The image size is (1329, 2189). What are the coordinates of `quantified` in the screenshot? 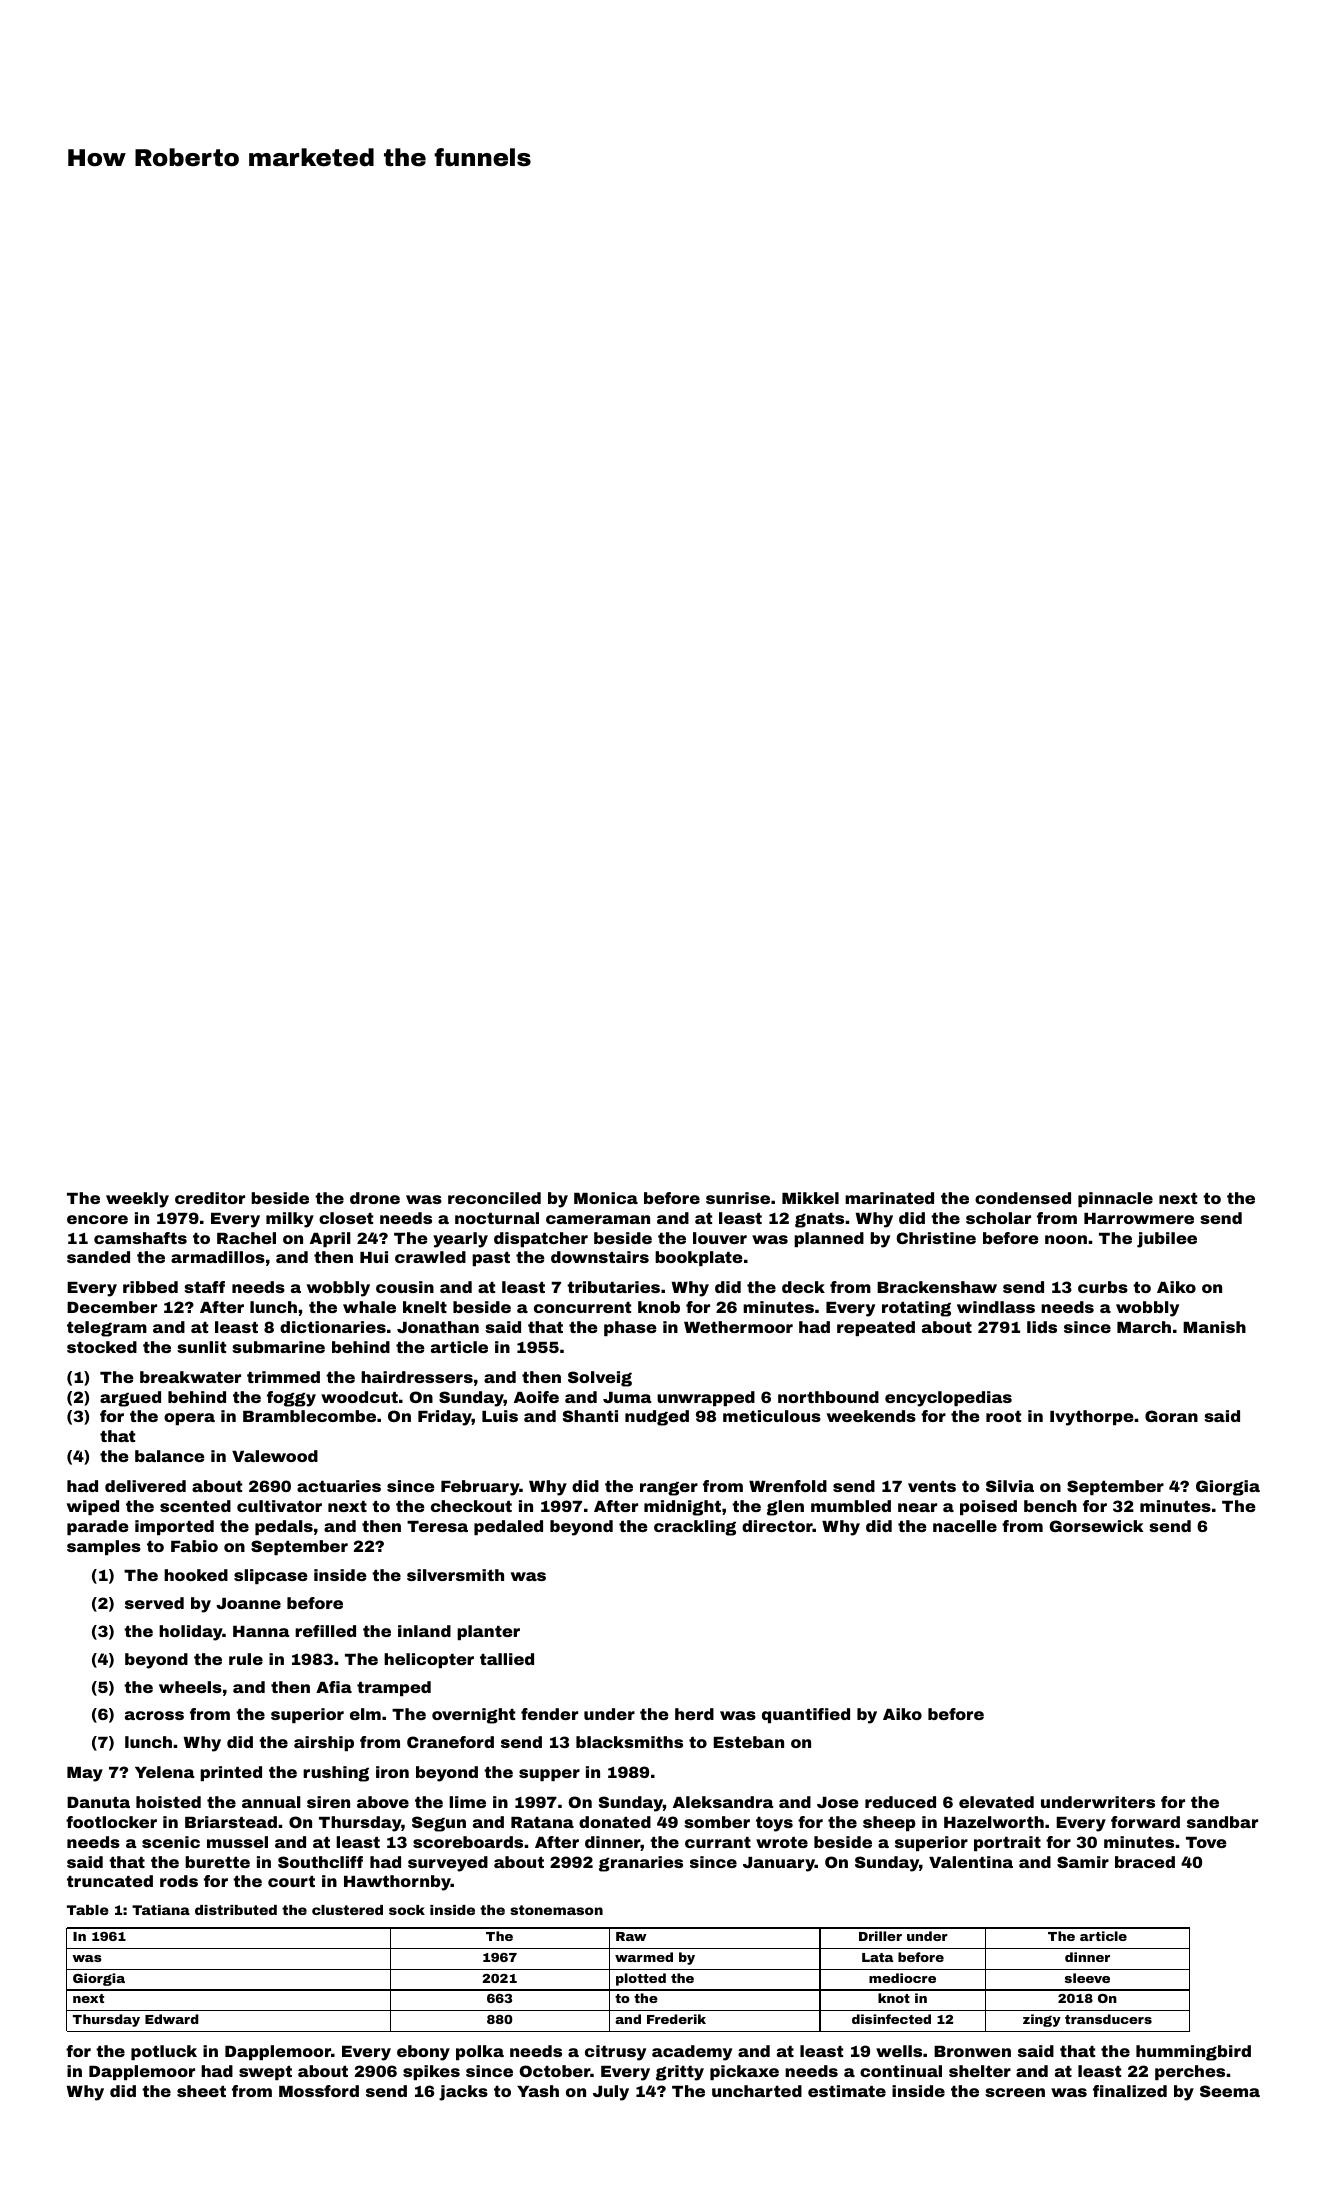 It's located at (806, 1715).
